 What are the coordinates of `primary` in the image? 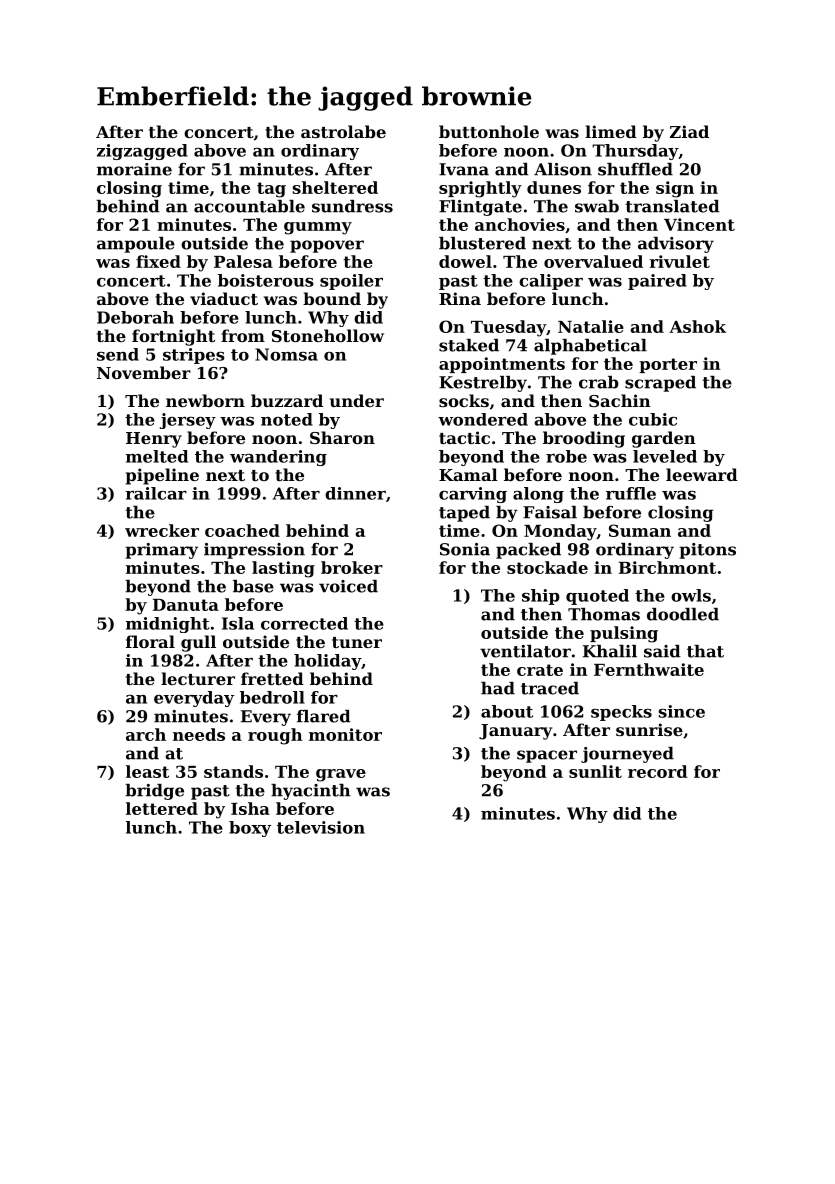 It's located at (161, 551).
